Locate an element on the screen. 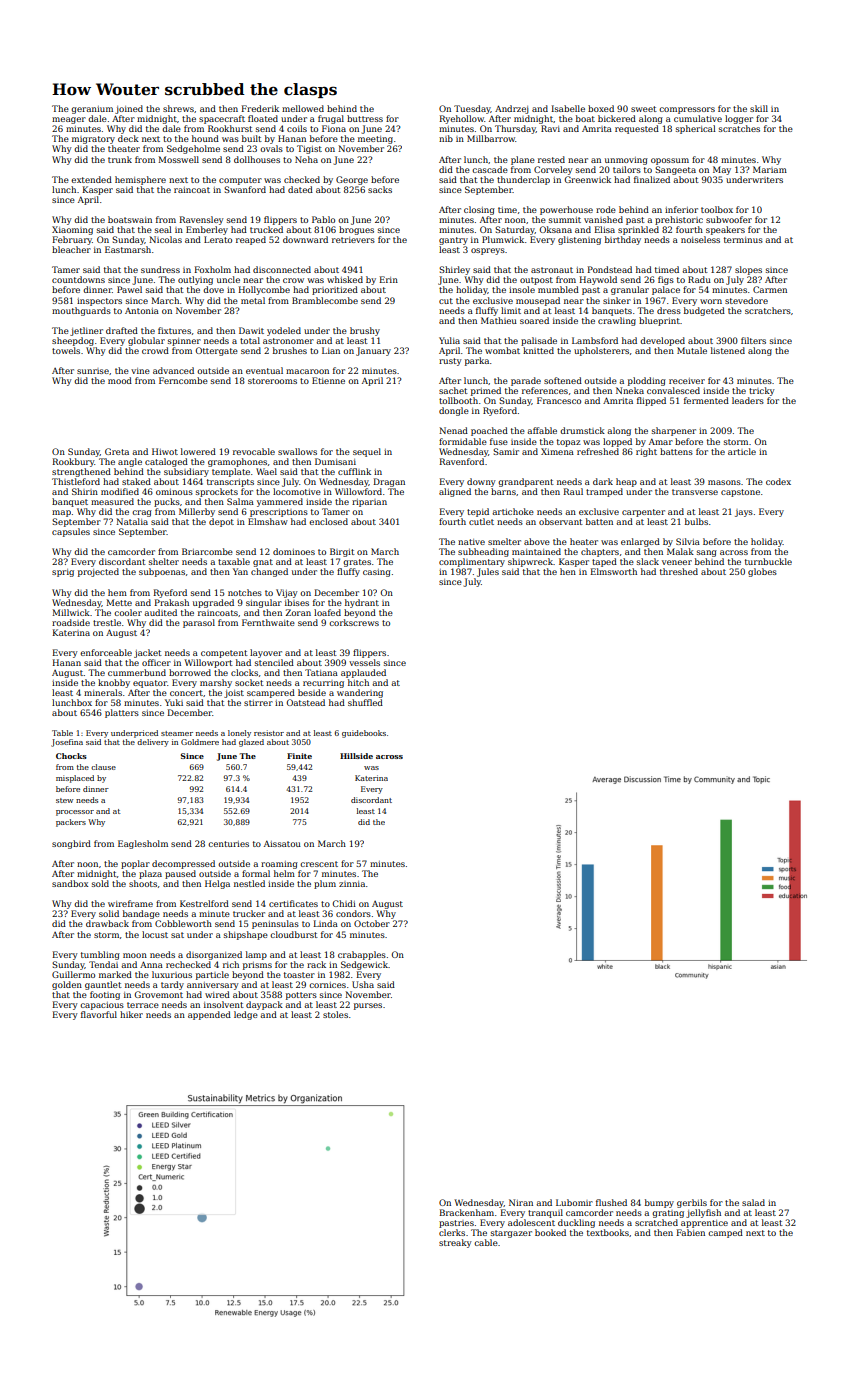 This screenshot has height=1400, width=849. clerks is located at coordinates (452, 1232).
